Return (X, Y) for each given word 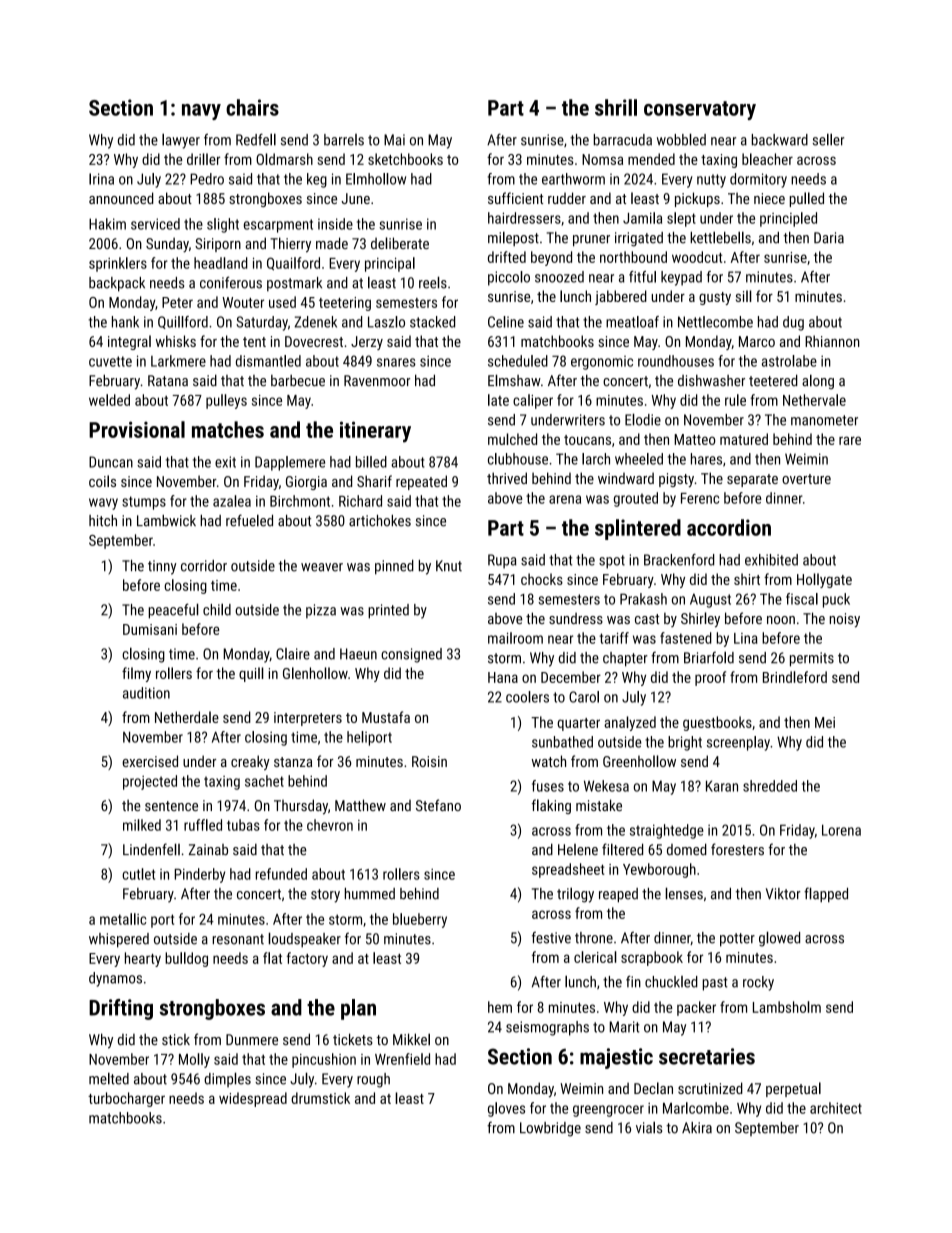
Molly (194, 1060)
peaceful (173, 611)
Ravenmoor (377, 381)
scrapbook (652, 958)
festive (551, 937)
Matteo (694, 439)
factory (307, 959)
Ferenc (700, 498)
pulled (807, 199)
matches (228, 429)
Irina (101, 179)
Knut (449, 566)
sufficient (515, 198)
